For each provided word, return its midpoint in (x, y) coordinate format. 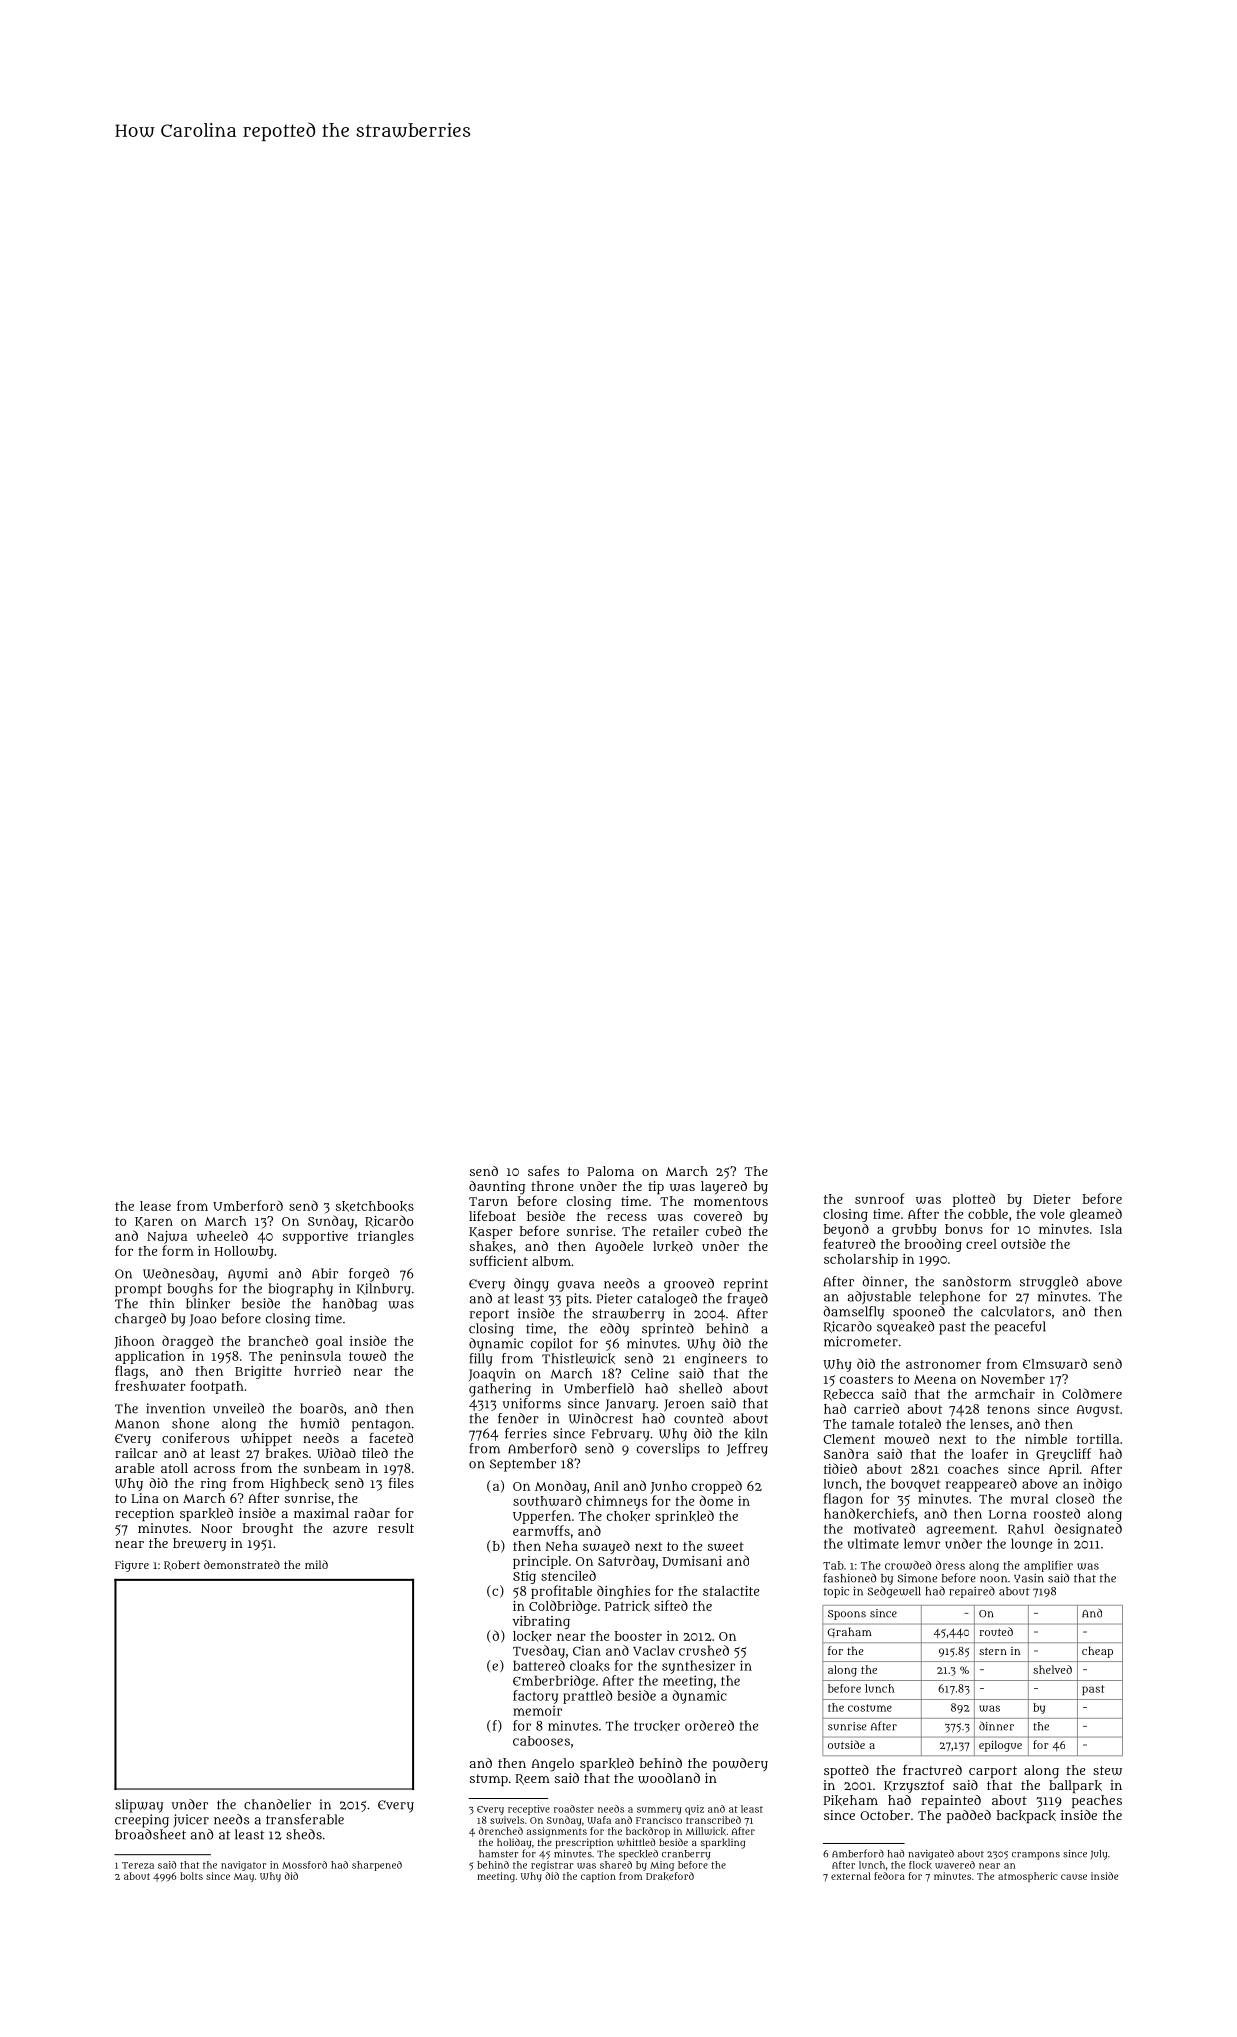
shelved (1052, 1669)
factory (535, 1697)
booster (638, 1636)
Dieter (1052, 1199)
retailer (676, 1231)
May (244, 1877)
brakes (287, 1453)
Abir (325, 1273)
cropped (717, 1487)
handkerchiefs (869, 1514)
